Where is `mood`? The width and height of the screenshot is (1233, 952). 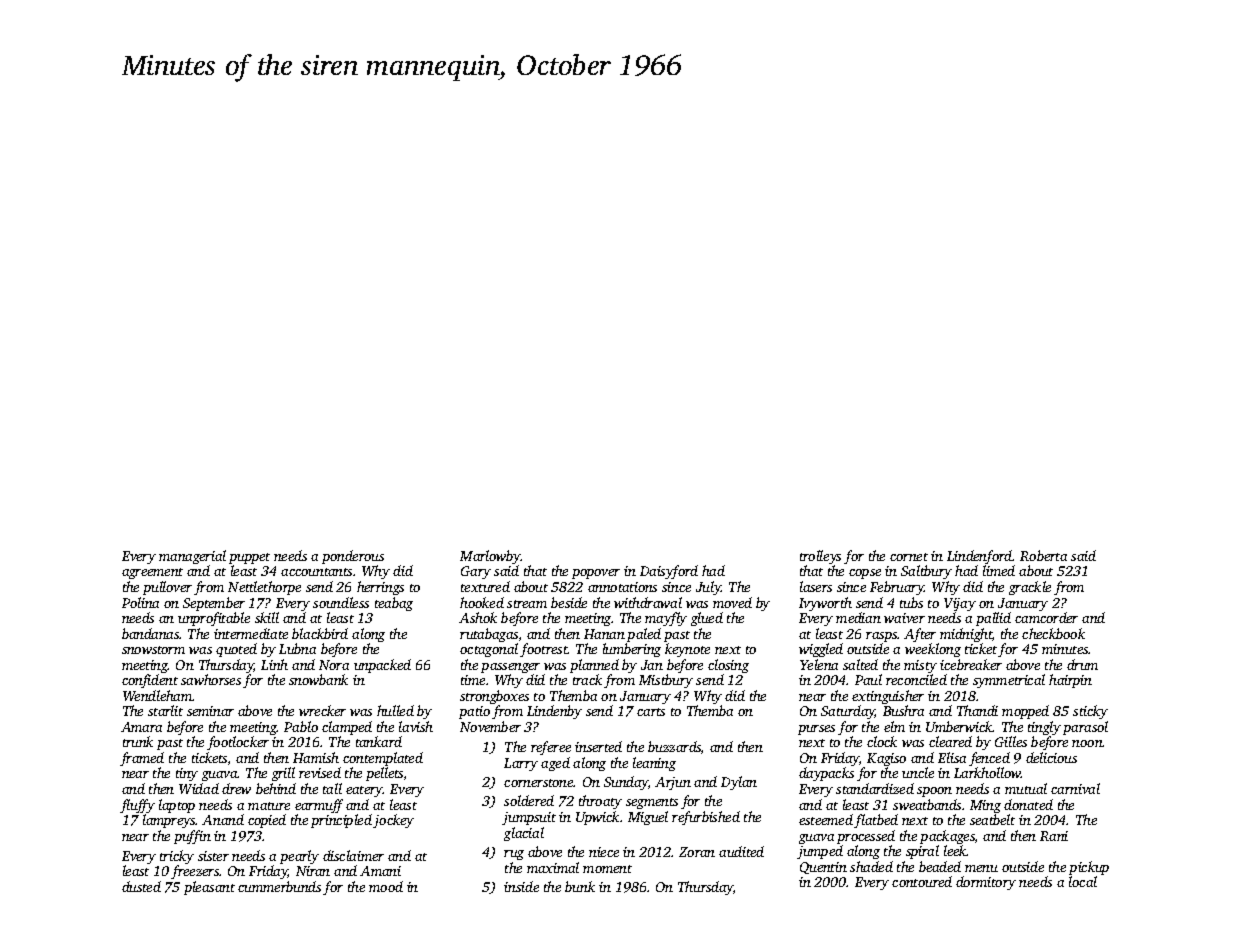
mood is located at coordinates (386, 886).
